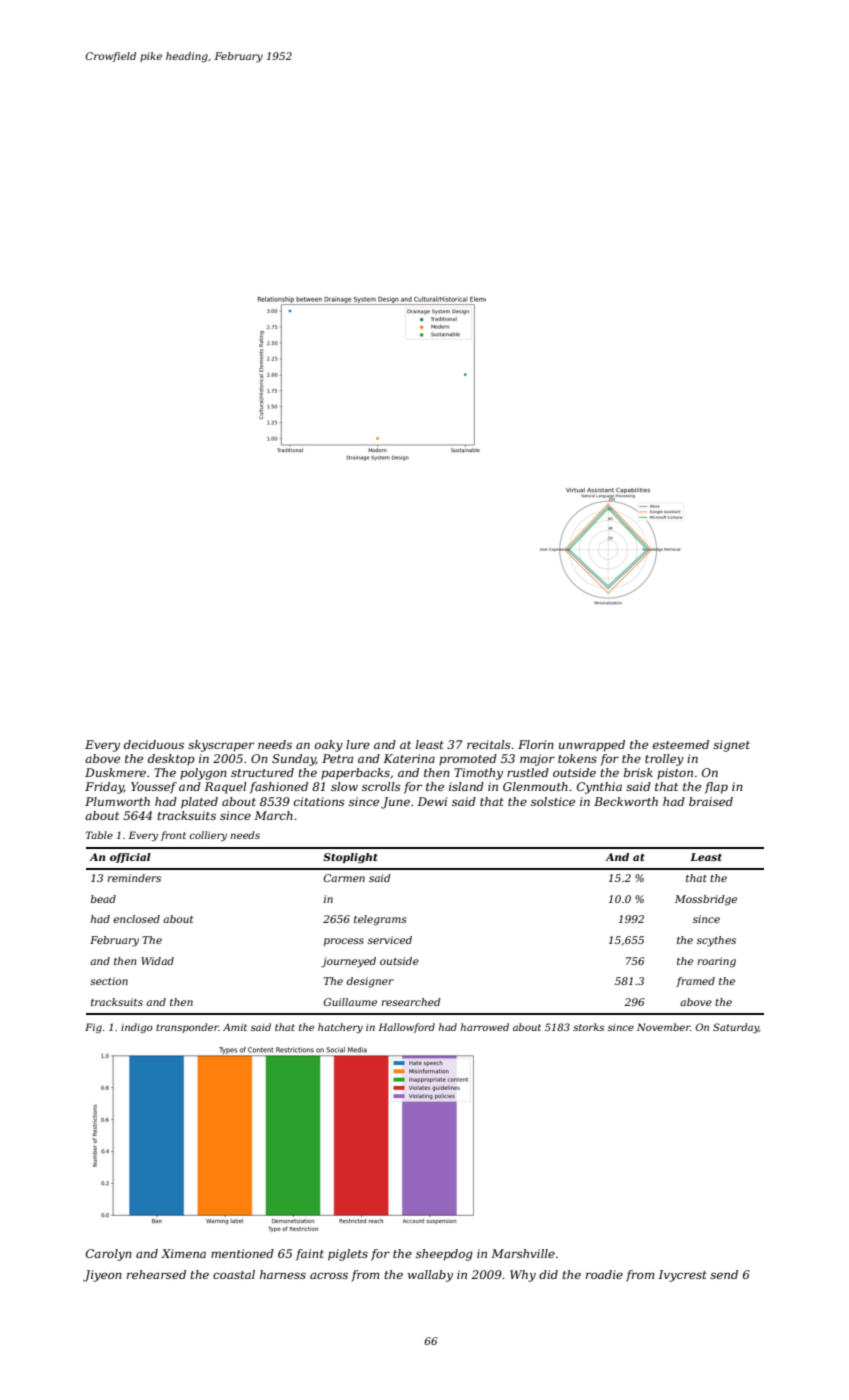  What do you see at coordinates (409, 758) in the screenshot?
I see `Katerina` at bounding box center [409, 758].
